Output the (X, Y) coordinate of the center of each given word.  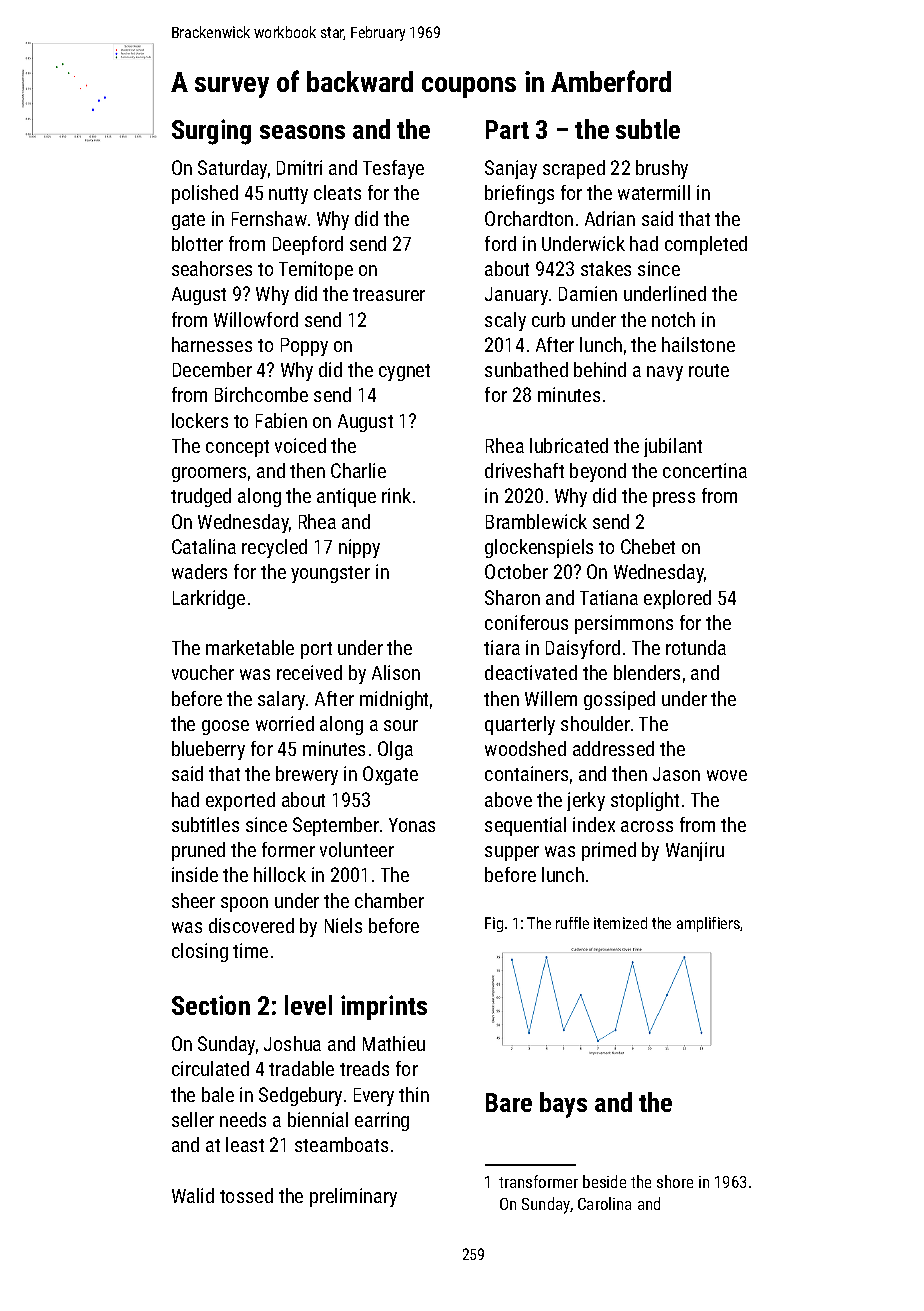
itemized (620, 923)
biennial (318, 1119)
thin (414, 1094)
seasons (302, 132)
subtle (648, 129)
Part (507, 129)
